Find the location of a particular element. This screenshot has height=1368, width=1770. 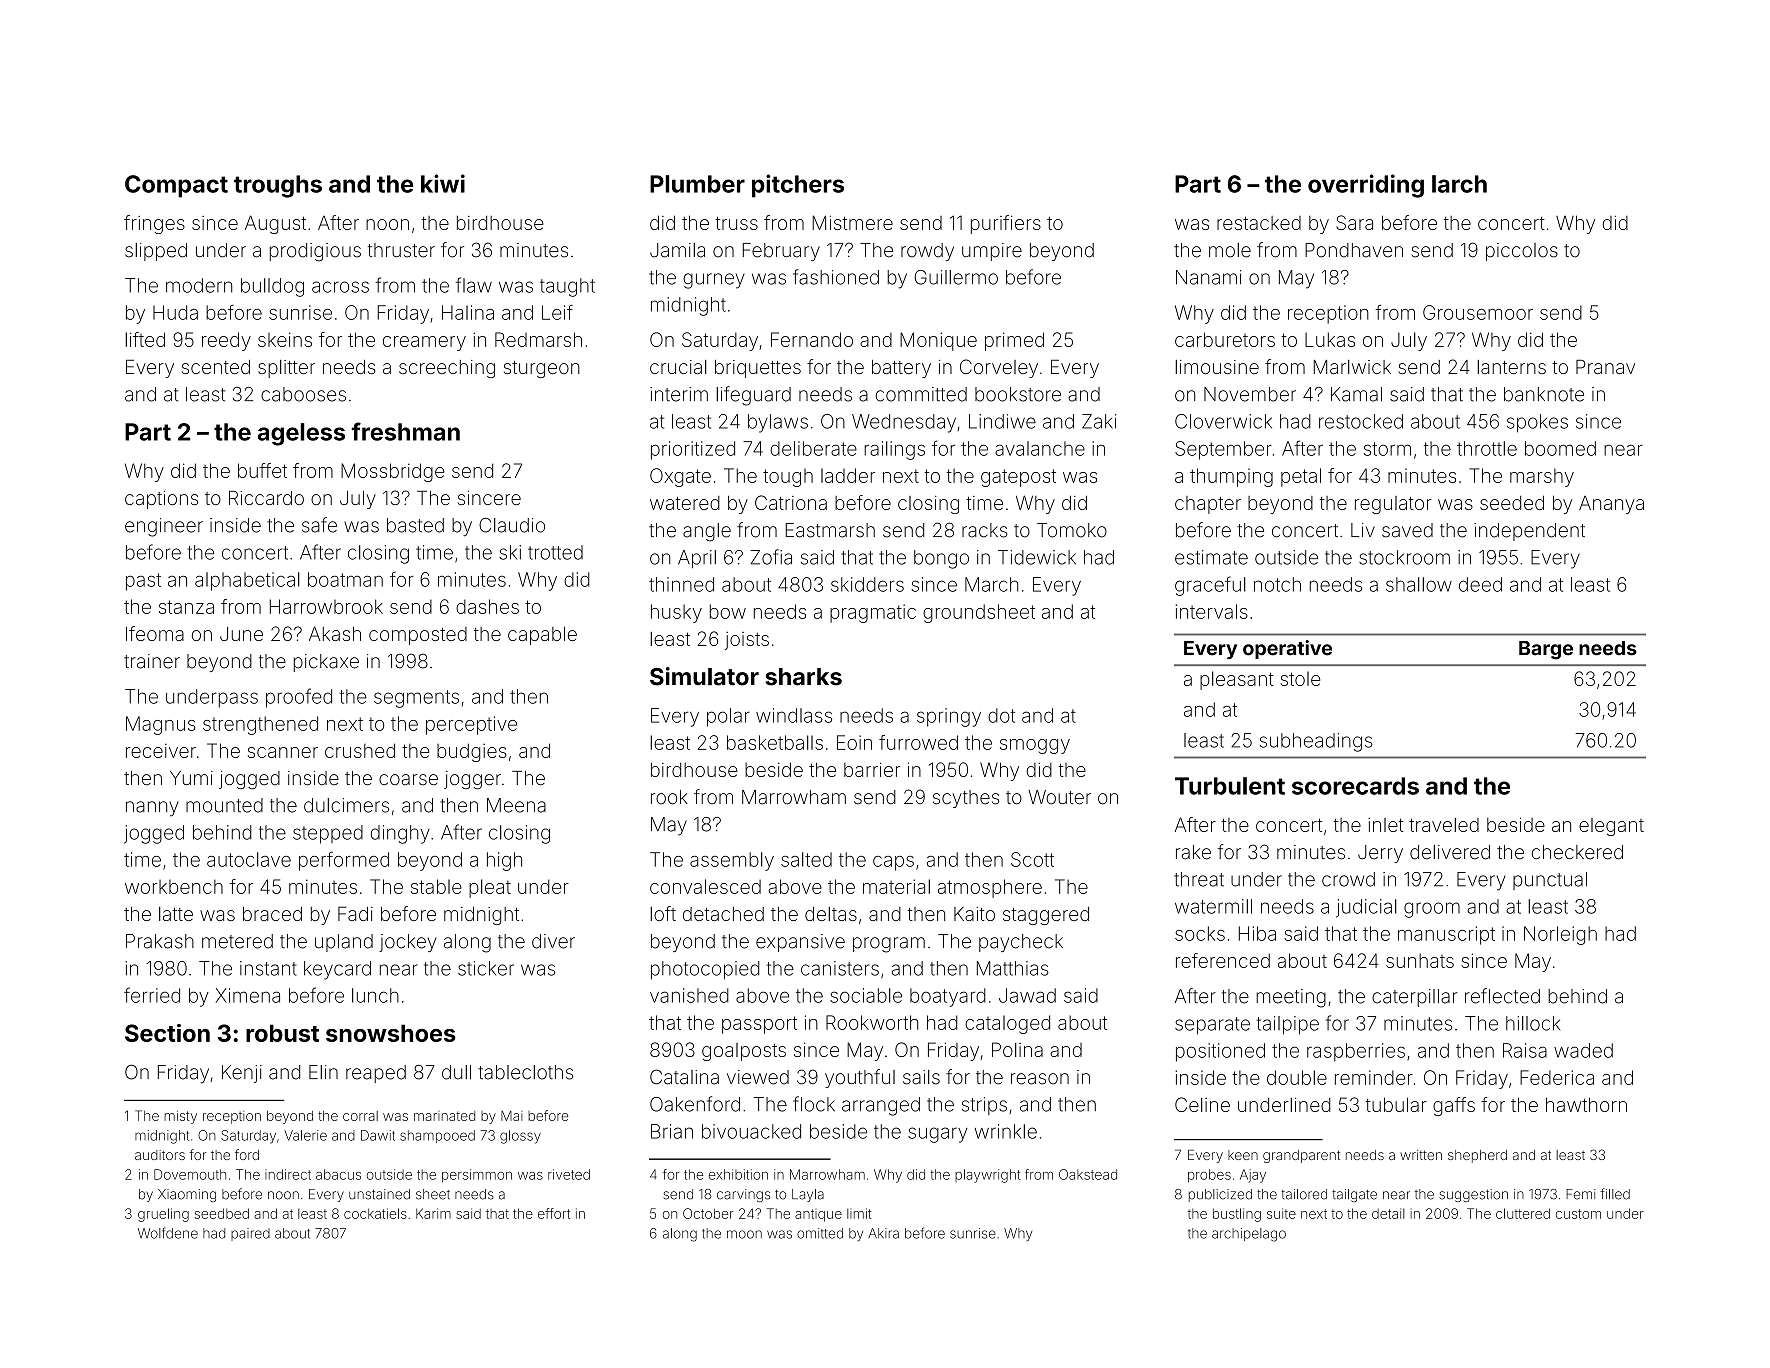

punctual is located at coordinates (1550, 881).
